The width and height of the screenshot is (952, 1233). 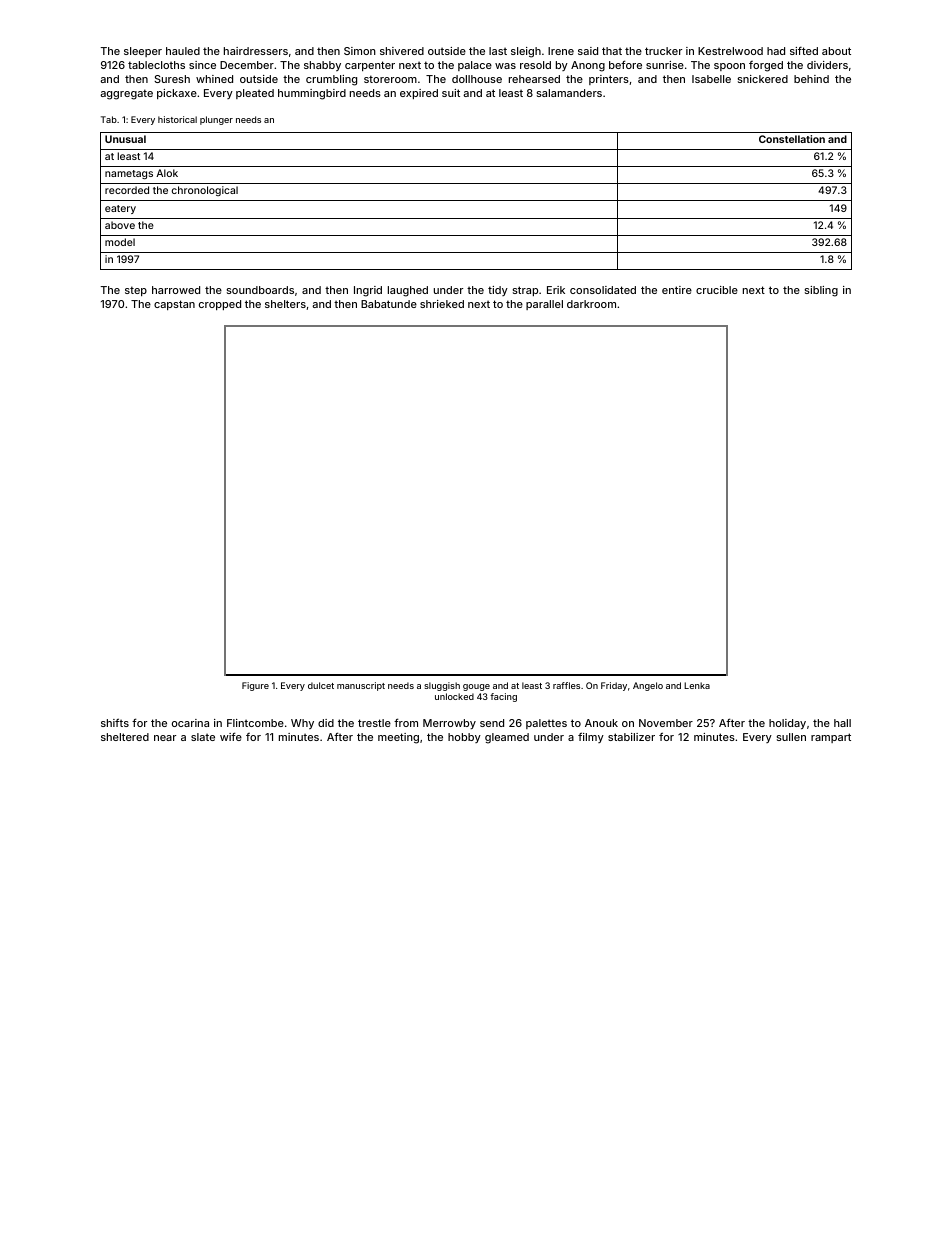 What do you see at coordinates (255, 686) in the screenshot?
I see `Figure` at bounding box center [255, 686].
